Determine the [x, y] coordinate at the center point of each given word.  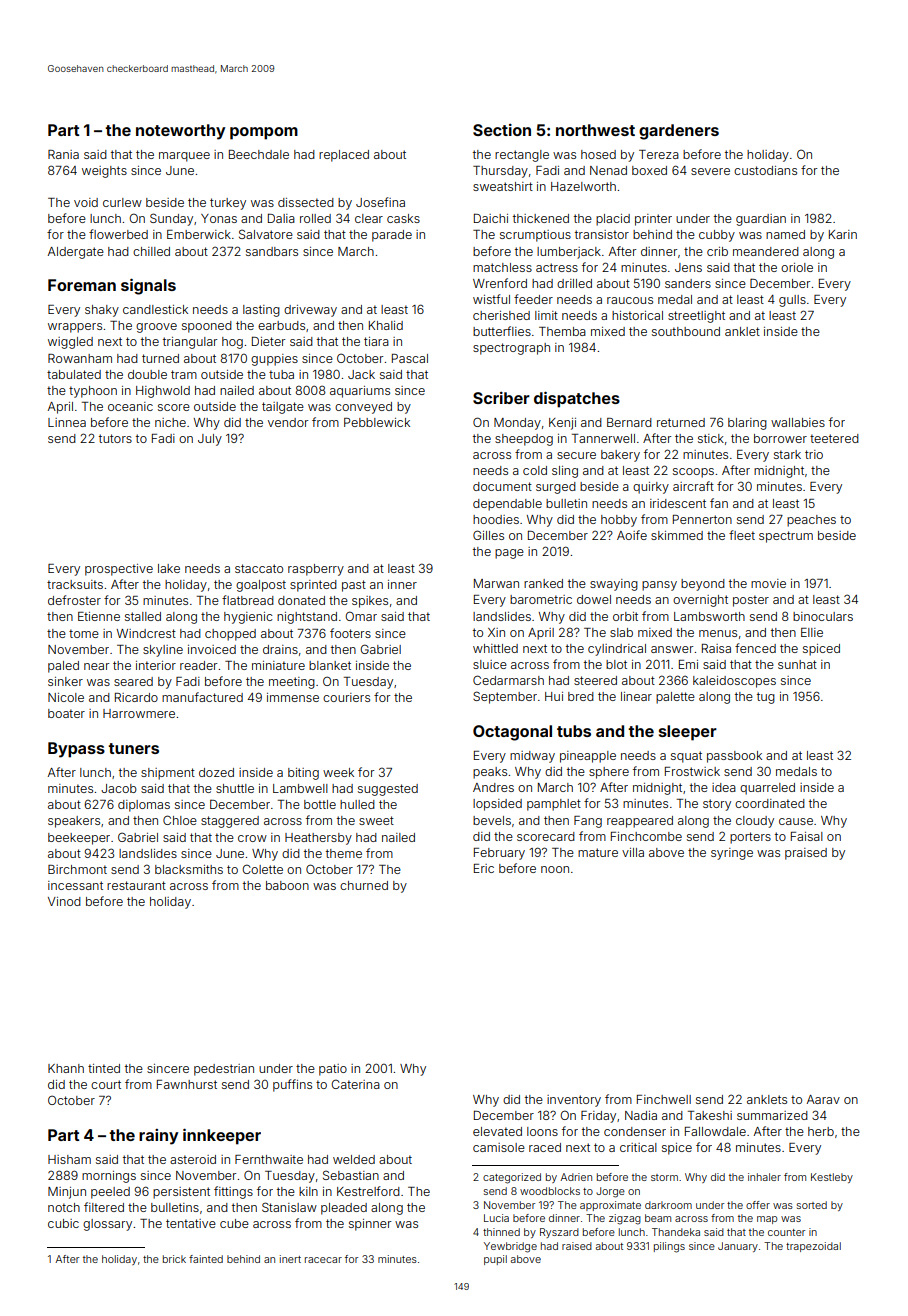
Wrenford [500, 283]
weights [104, 172]
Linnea [67, 422]
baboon [287, 885]
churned [364, 885]
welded [354, 1159]
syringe [732, 854]
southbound [686, 331]
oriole [797, 267]
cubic [63, 1223]
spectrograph [511, 349]
